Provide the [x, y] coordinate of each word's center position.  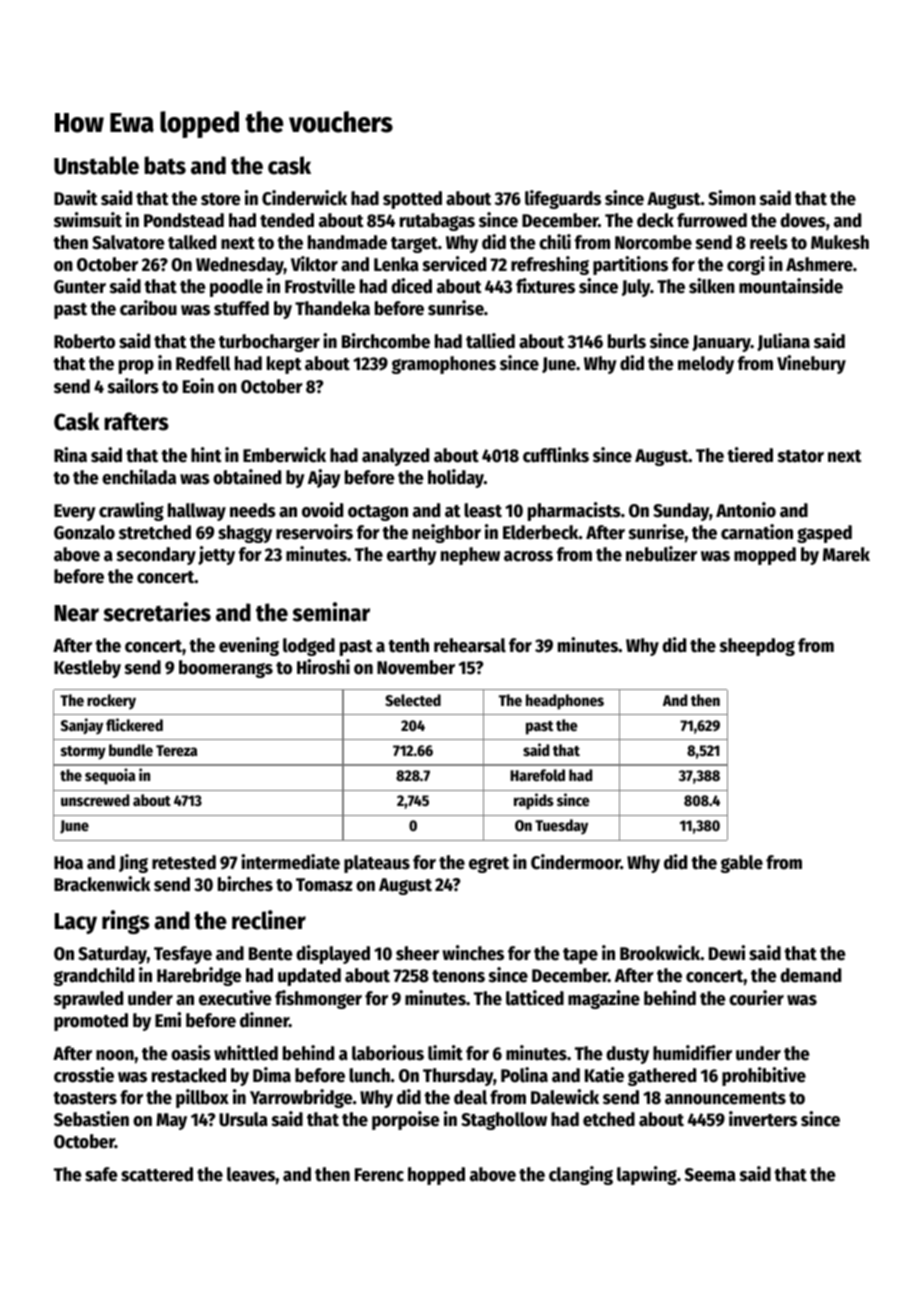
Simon [732, 198]
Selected [413, 700]
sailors [133, 386]
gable [741, 864]
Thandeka [332, 308]
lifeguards [563, 199]
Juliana [783, 342]
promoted [91, 1022]
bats [165, 165]
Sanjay [82, 726]
